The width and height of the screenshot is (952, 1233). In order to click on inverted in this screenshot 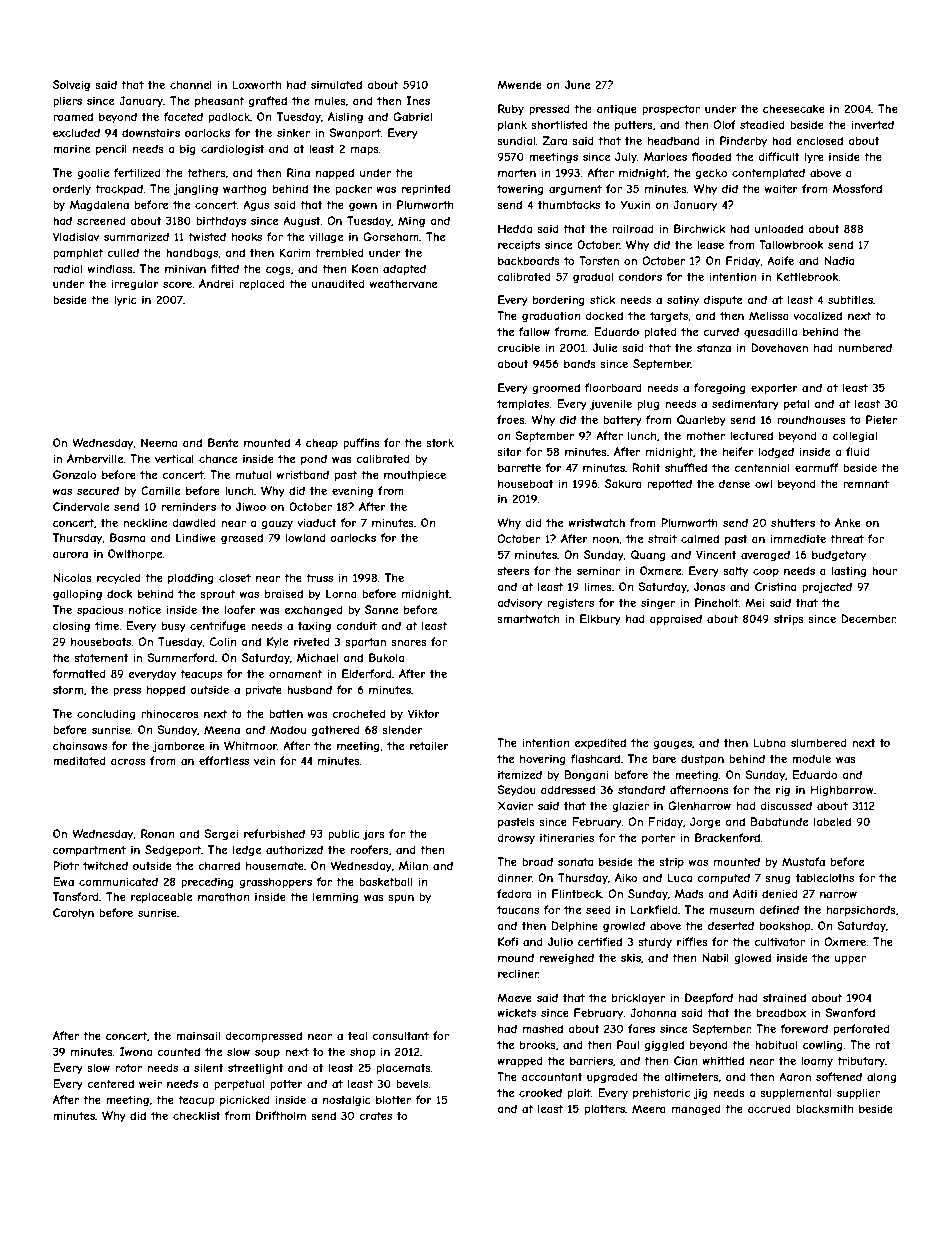, I will do `click(872, 124)`.
